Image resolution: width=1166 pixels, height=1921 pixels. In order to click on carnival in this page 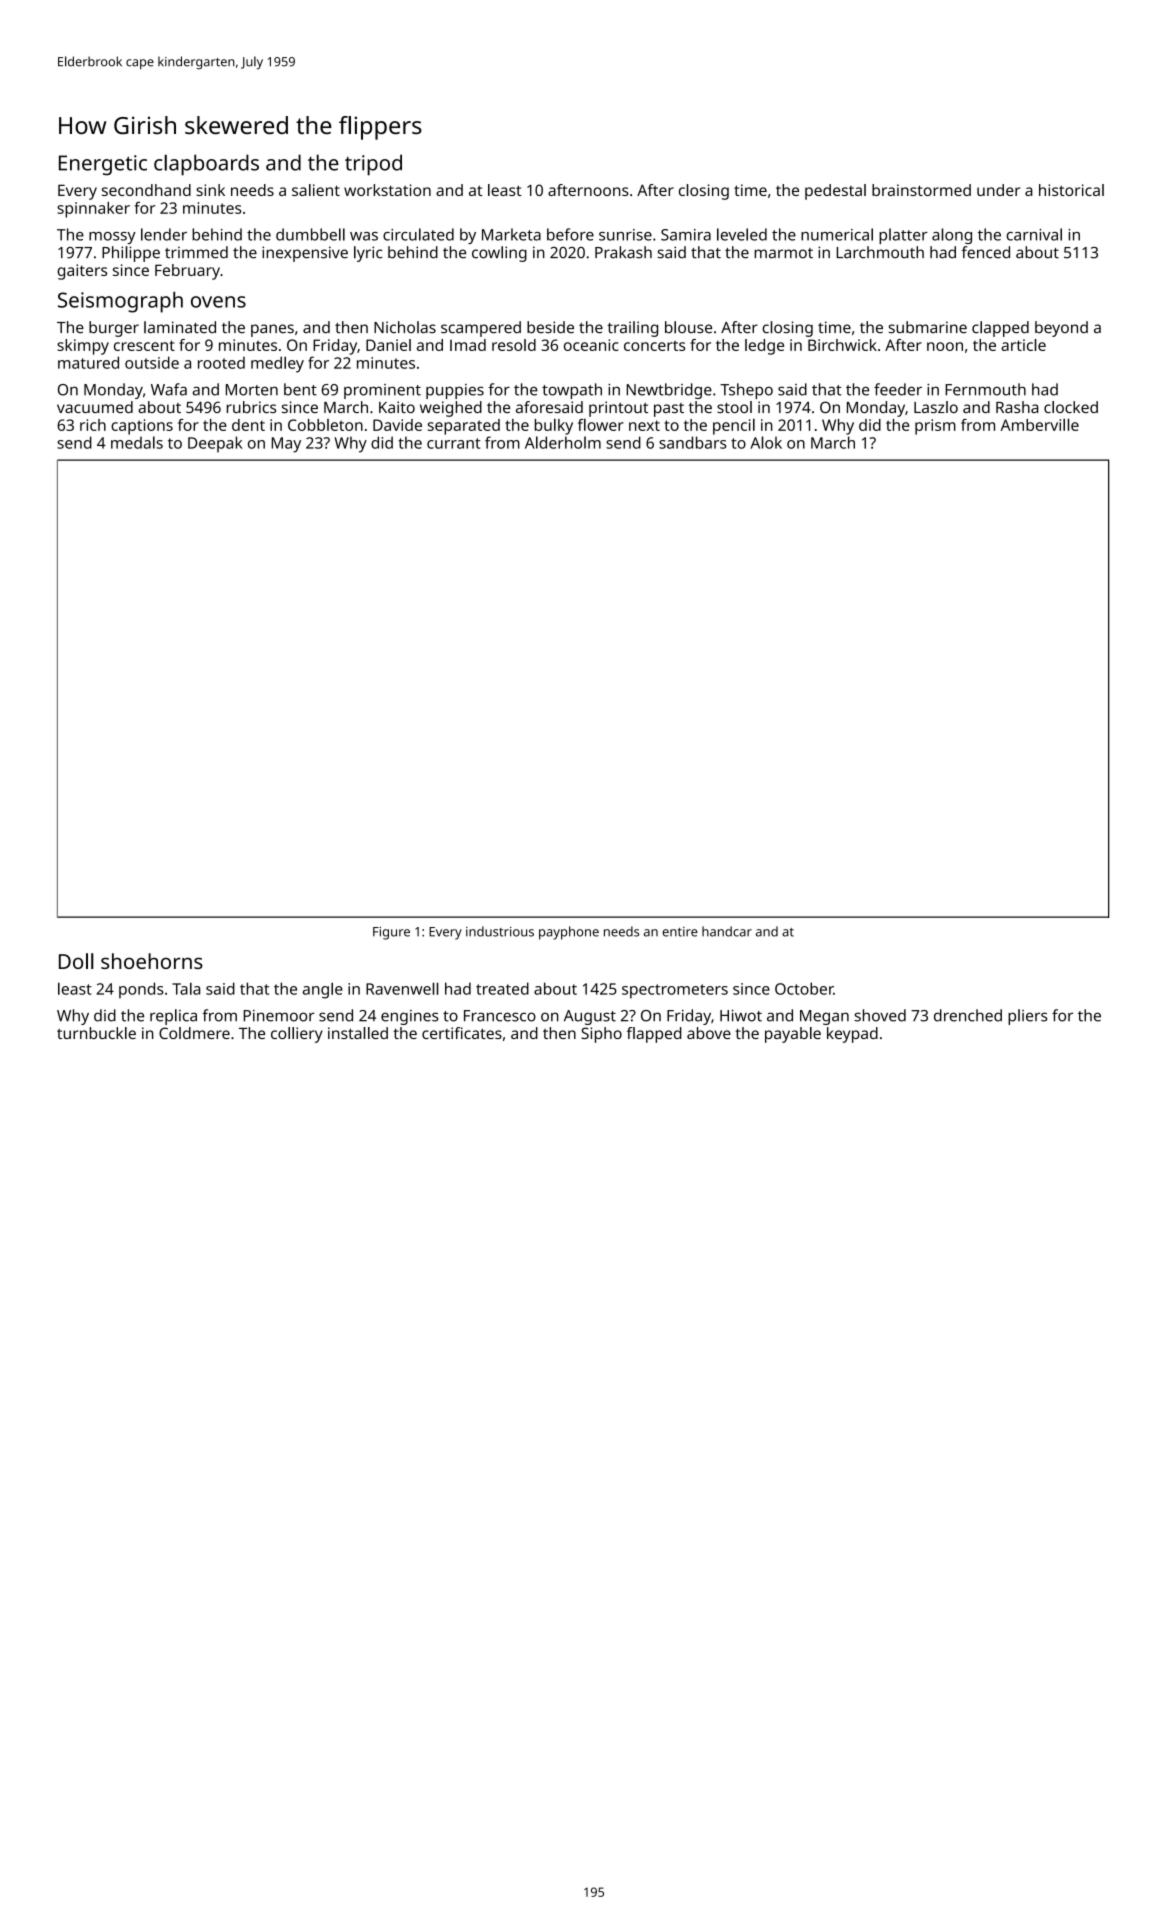, I will do `click(1034, 234)`.
